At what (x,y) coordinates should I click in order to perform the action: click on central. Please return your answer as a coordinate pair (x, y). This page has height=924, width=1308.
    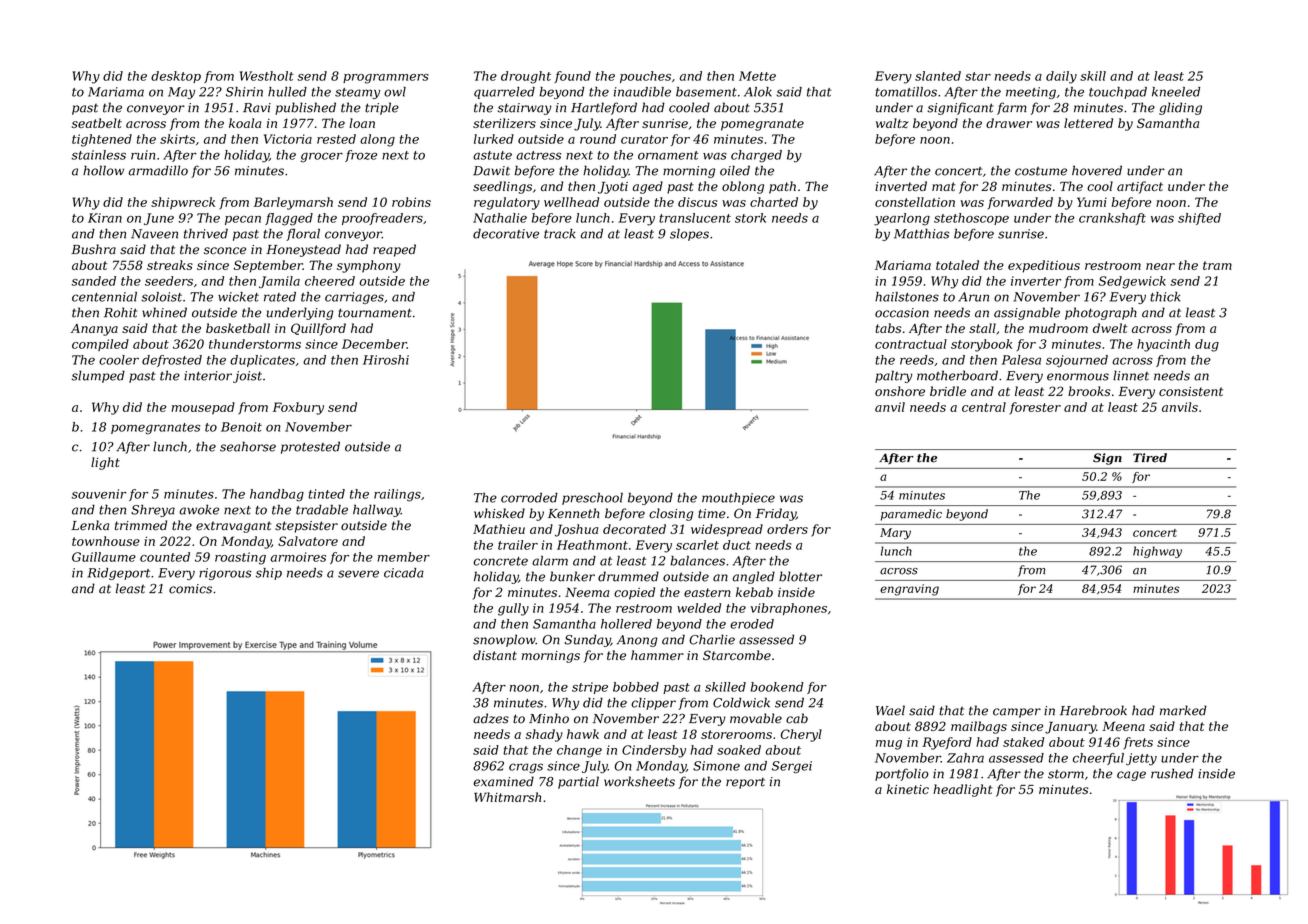
    Looking at the image, I should click on (984, 407).
